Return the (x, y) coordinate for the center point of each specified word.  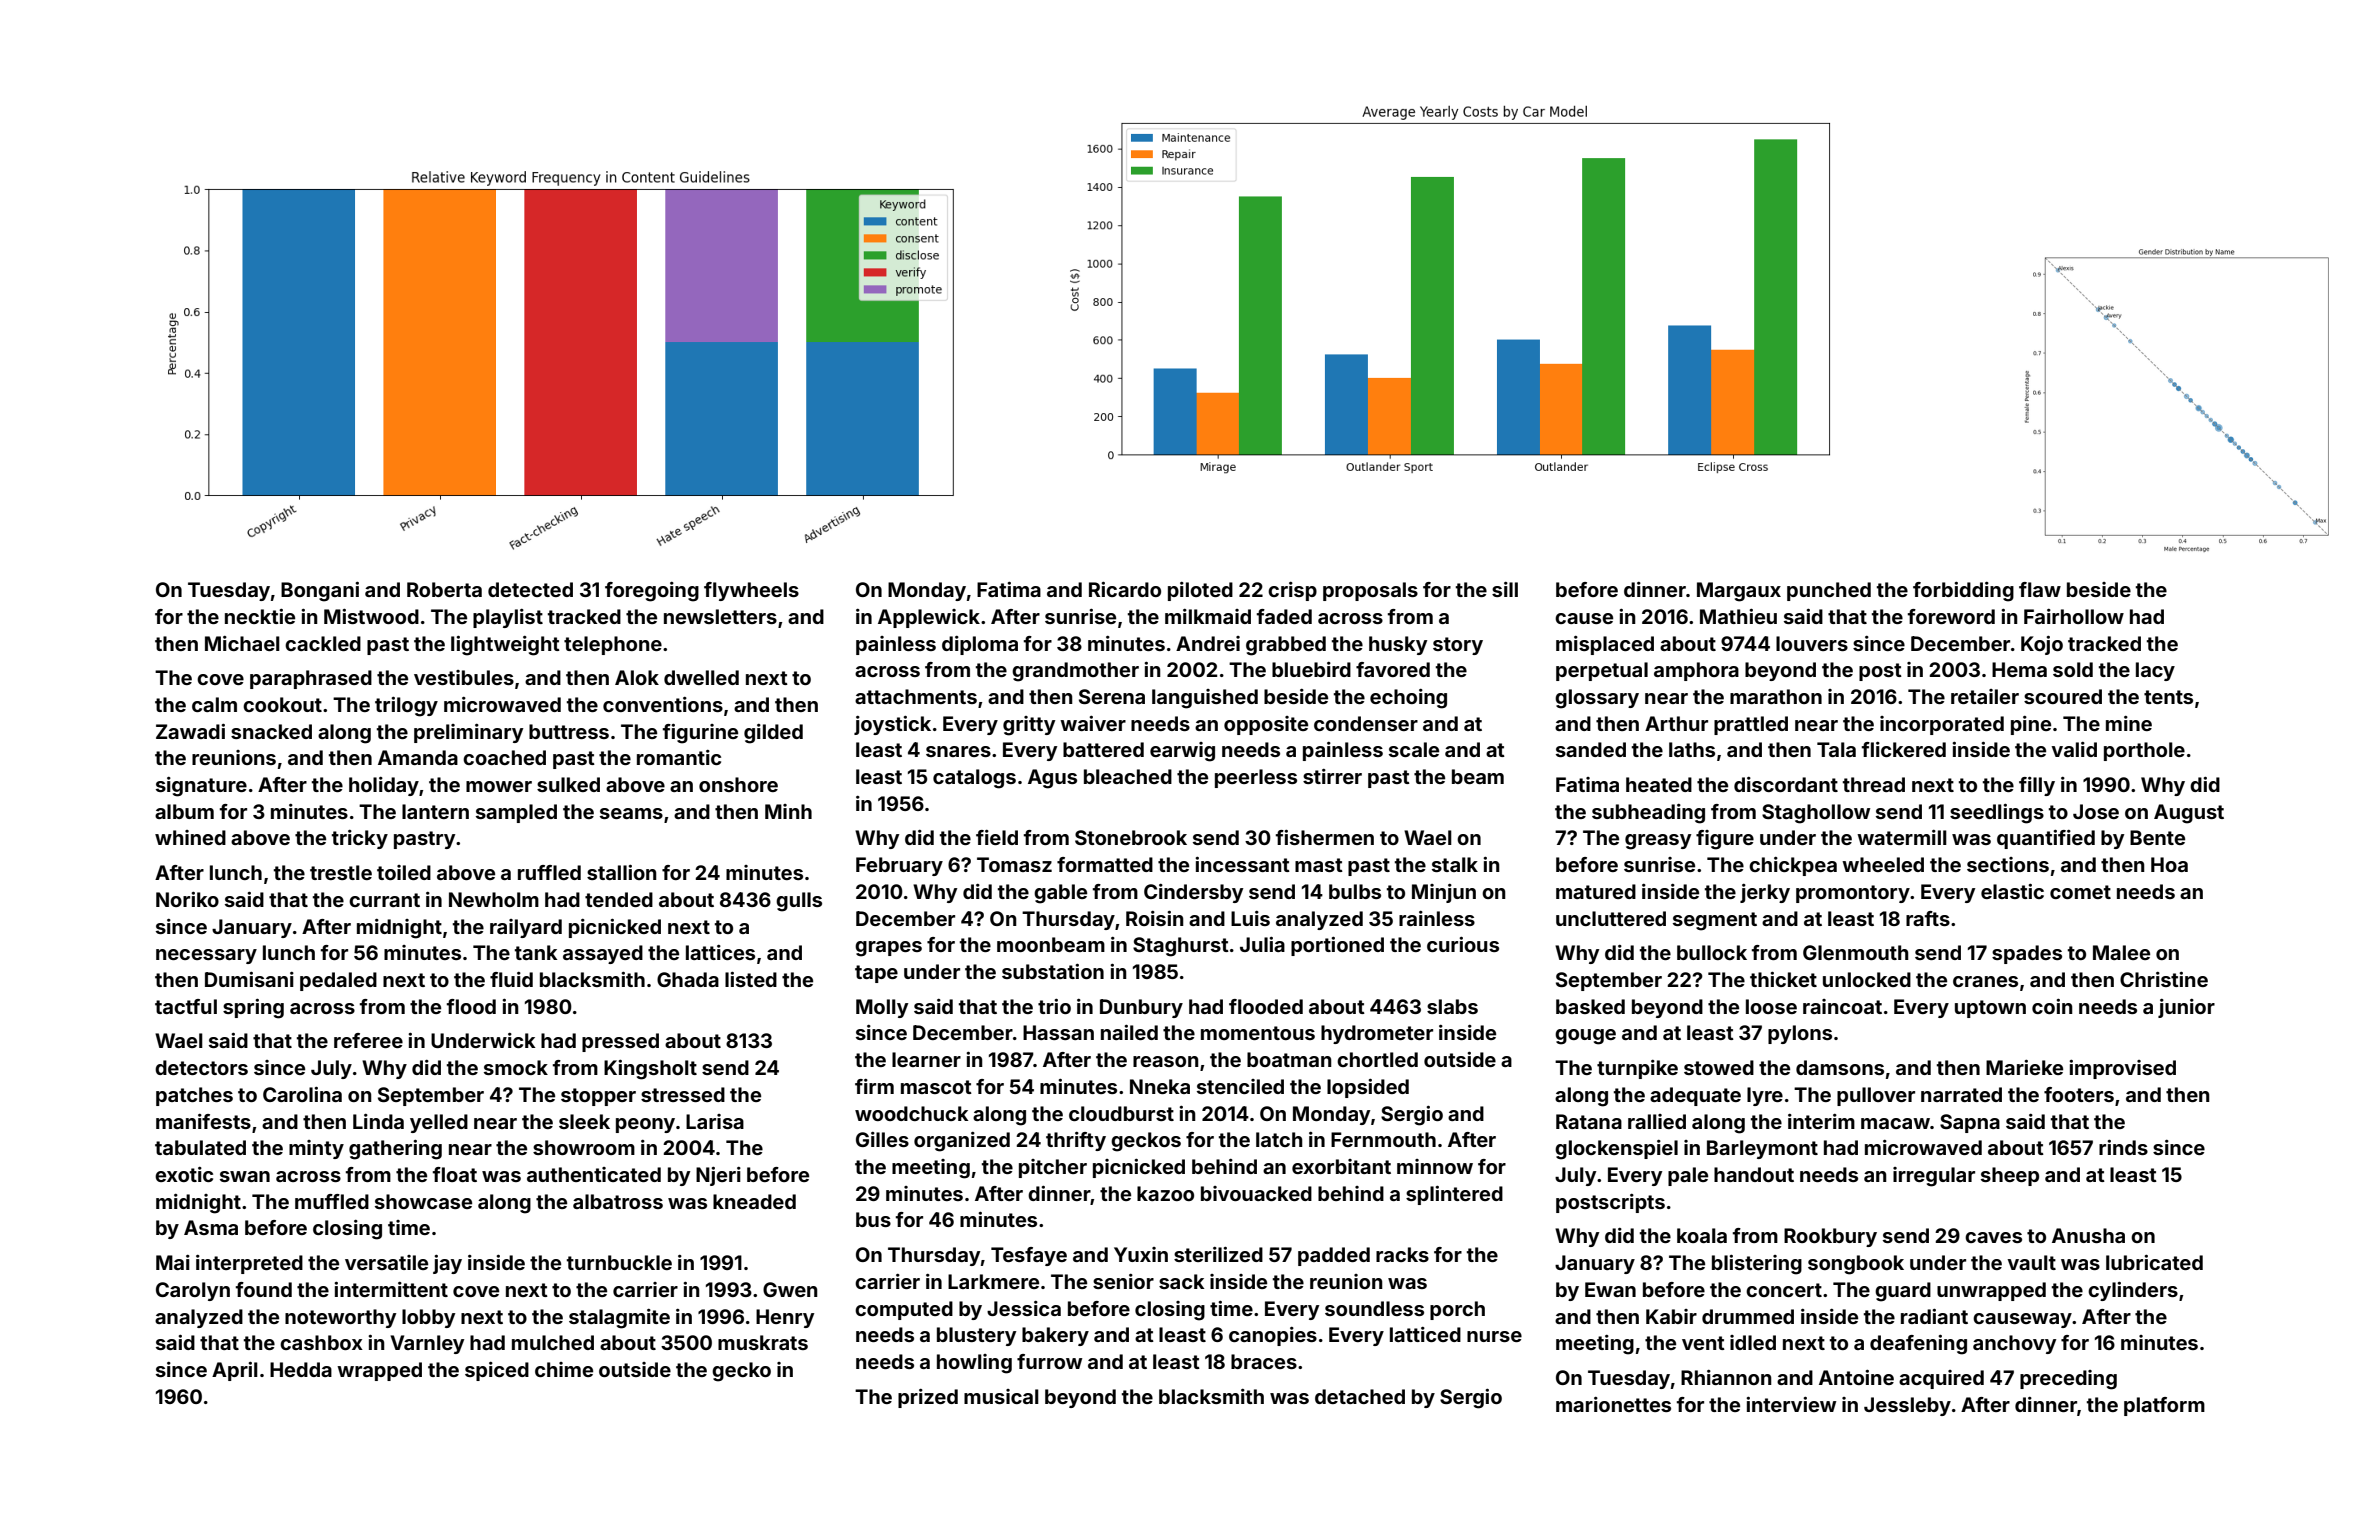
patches (194, 1096)
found (264, 1289)
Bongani (320, 592)
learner (926, 1059)
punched (1829, 591)
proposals (1370, 591)
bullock (1712, 952)
